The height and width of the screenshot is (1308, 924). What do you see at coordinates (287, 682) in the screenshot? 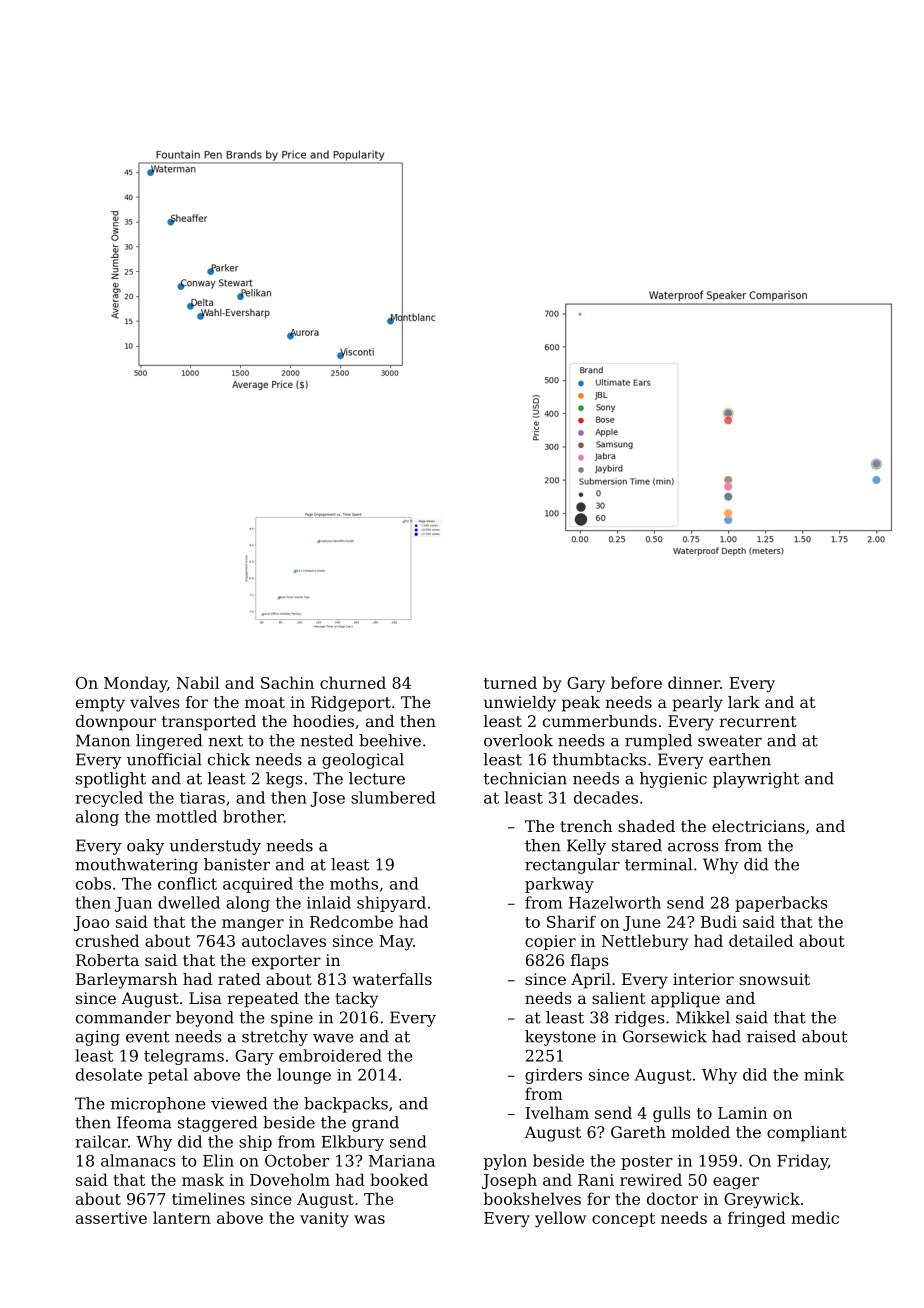
I see `Sachin` at bounding box center [287, 682].
